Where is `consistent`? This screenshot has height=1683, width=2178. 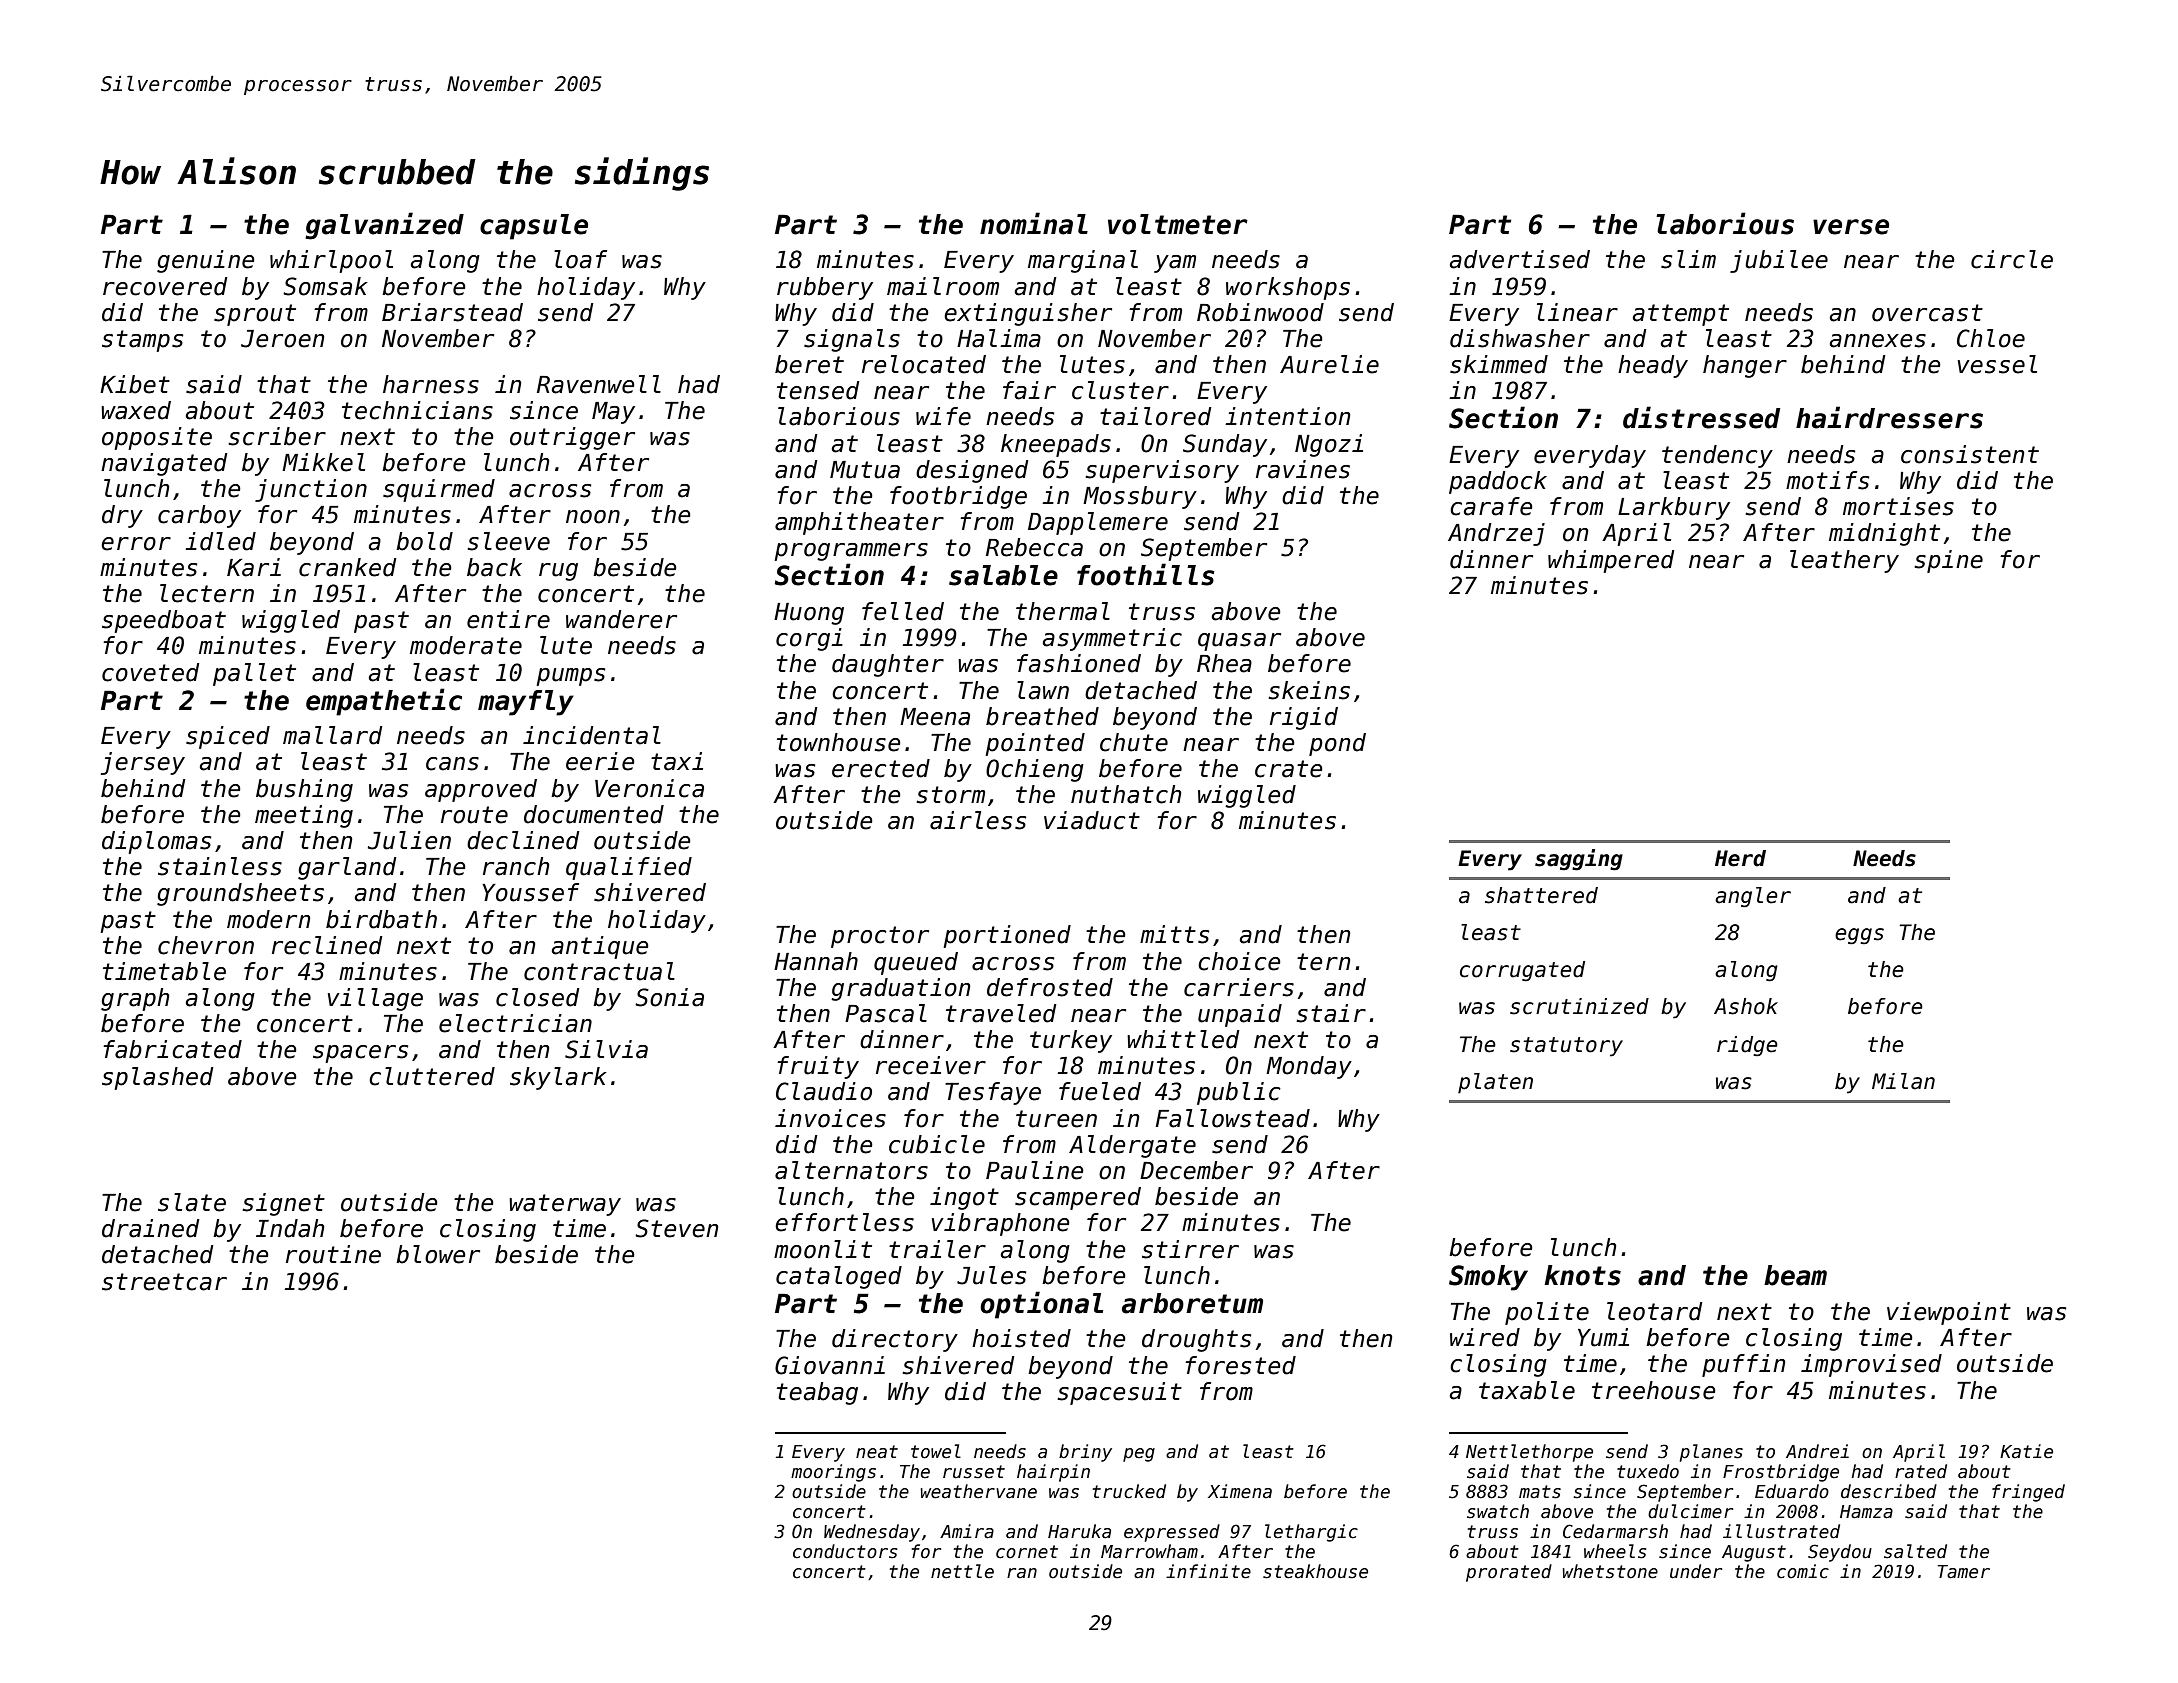 consistent is located at coordinates (1970, 454).
